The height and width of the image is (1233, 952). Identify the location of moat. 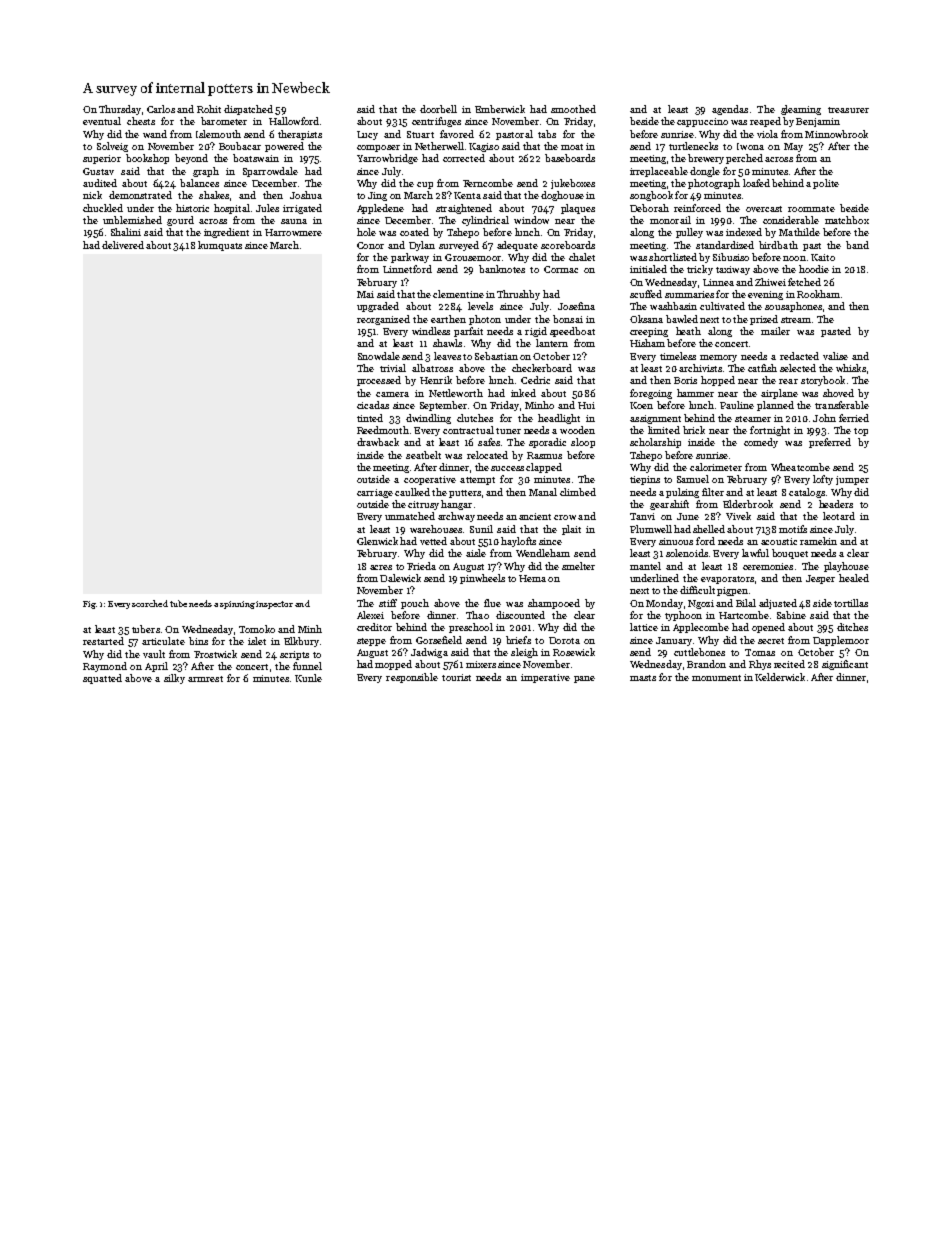
(572, 147).
